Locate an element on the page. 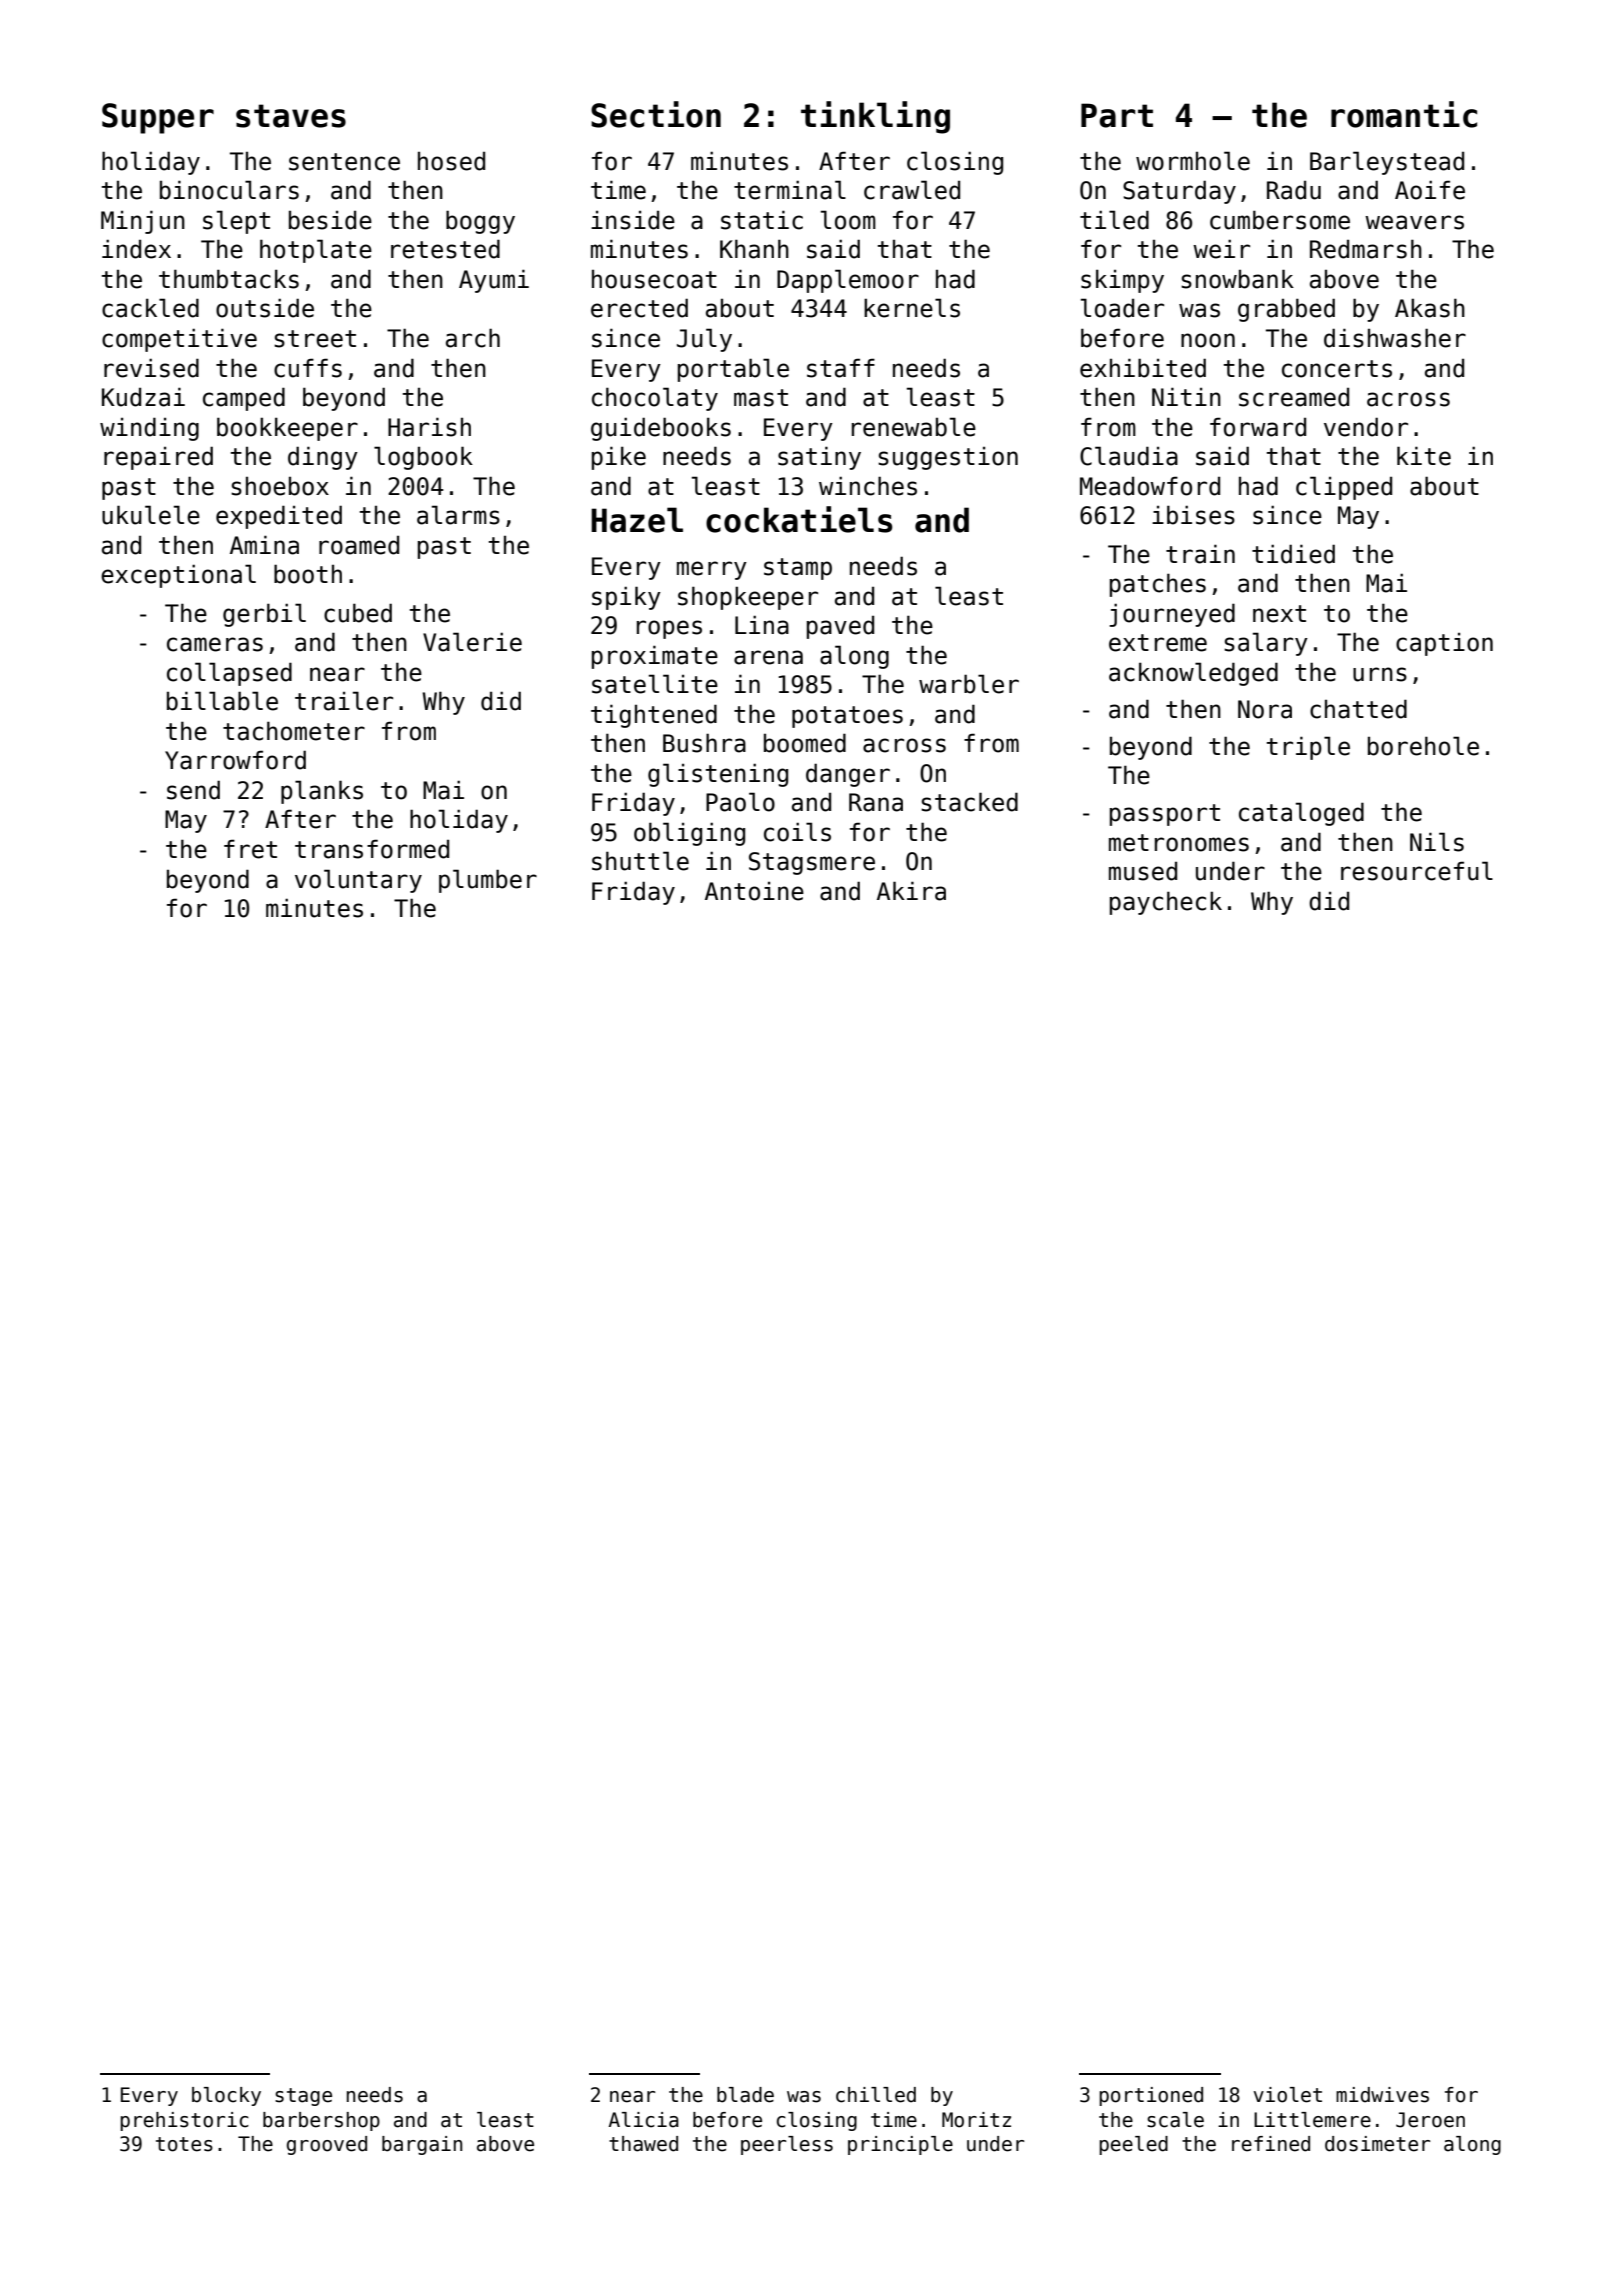  Kudzai is located at coordinates (143, 397).
